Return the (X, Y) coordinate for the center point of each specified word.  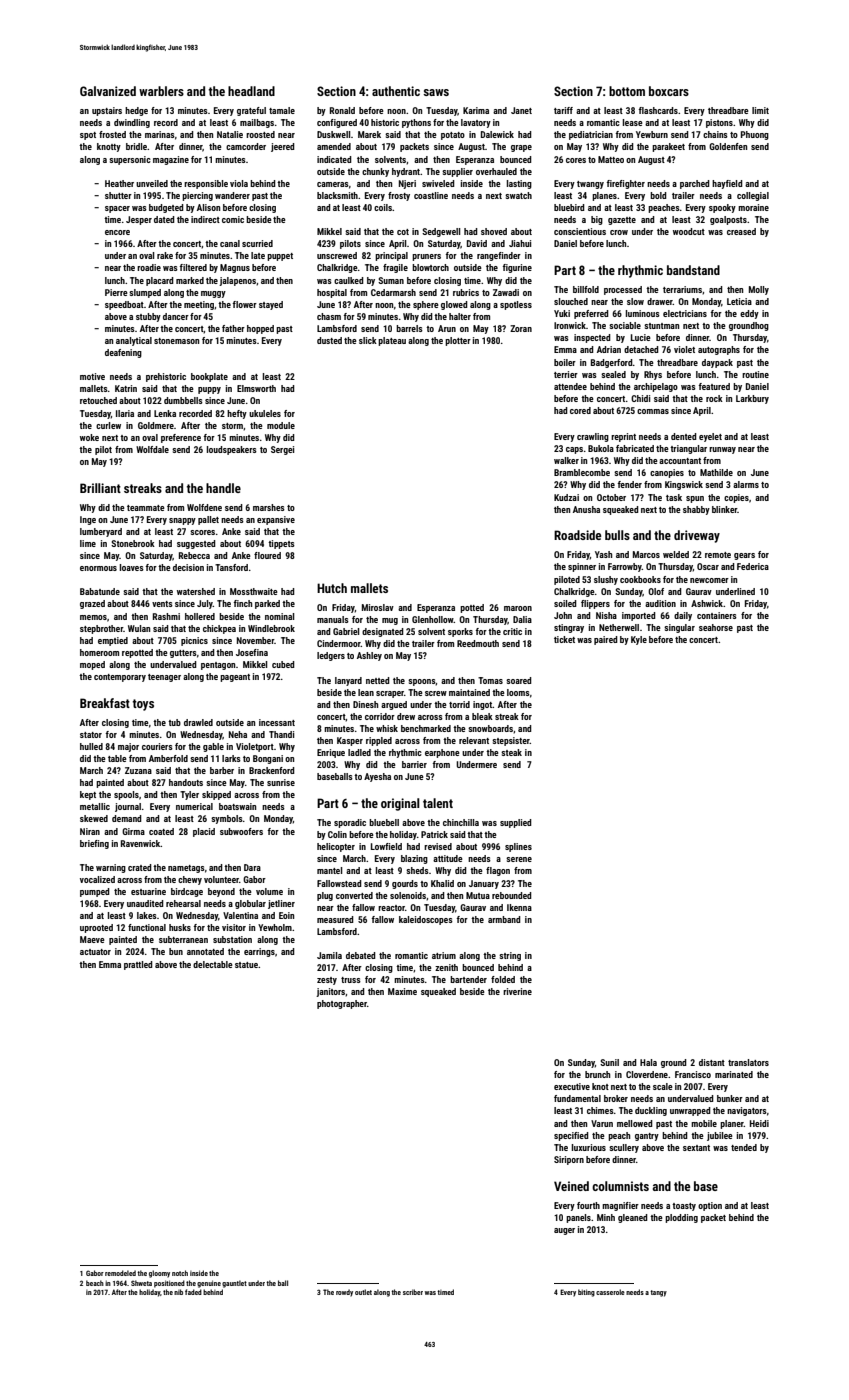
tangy (658, 1293)
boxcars (669, 91)
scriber (413, 1292)
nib (178, 1292)
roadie (149, 267)
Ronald (342, 110)
